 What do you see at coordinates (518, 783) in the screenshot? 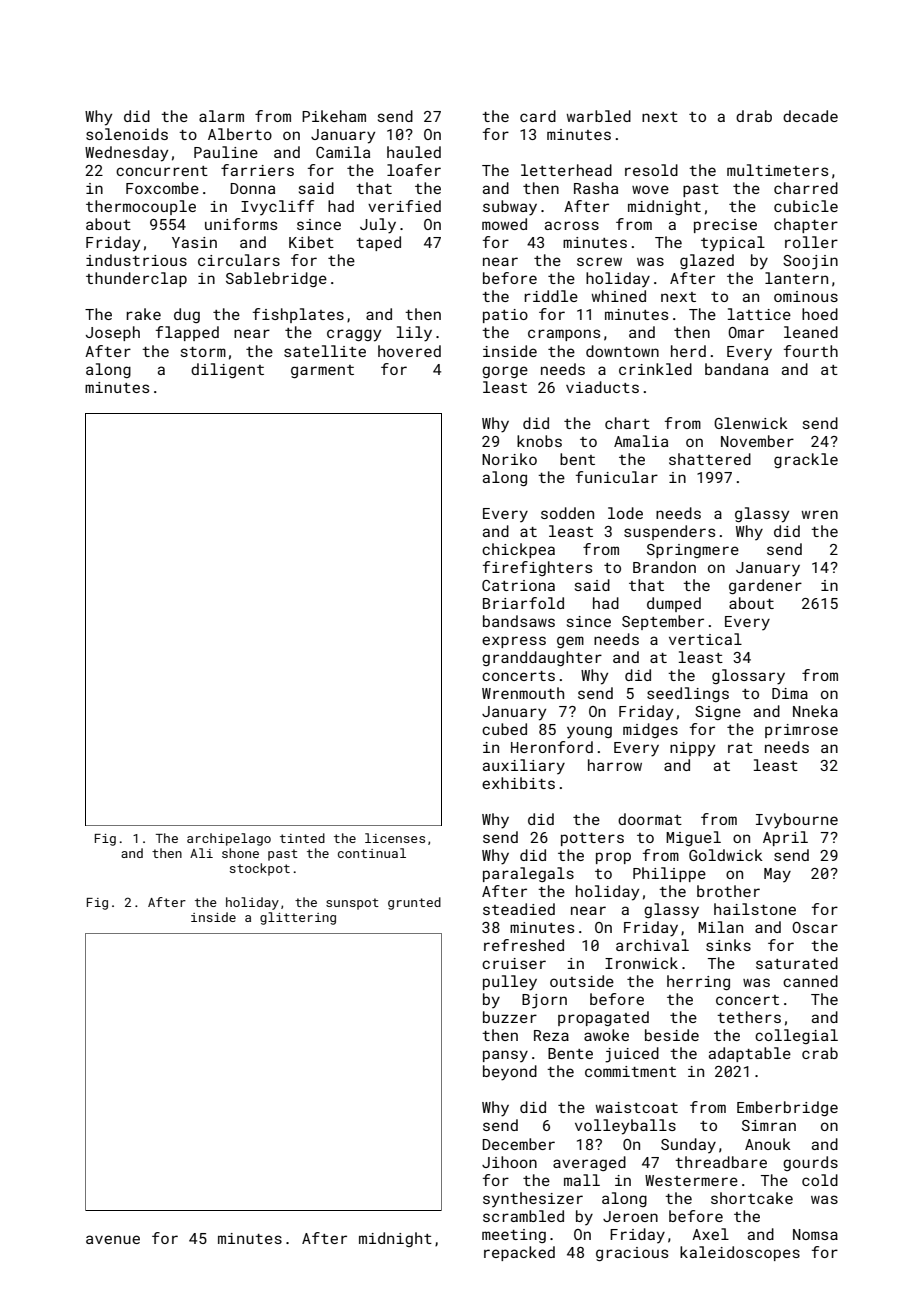
I see `exhibits` at bounding box center [518, 783].
